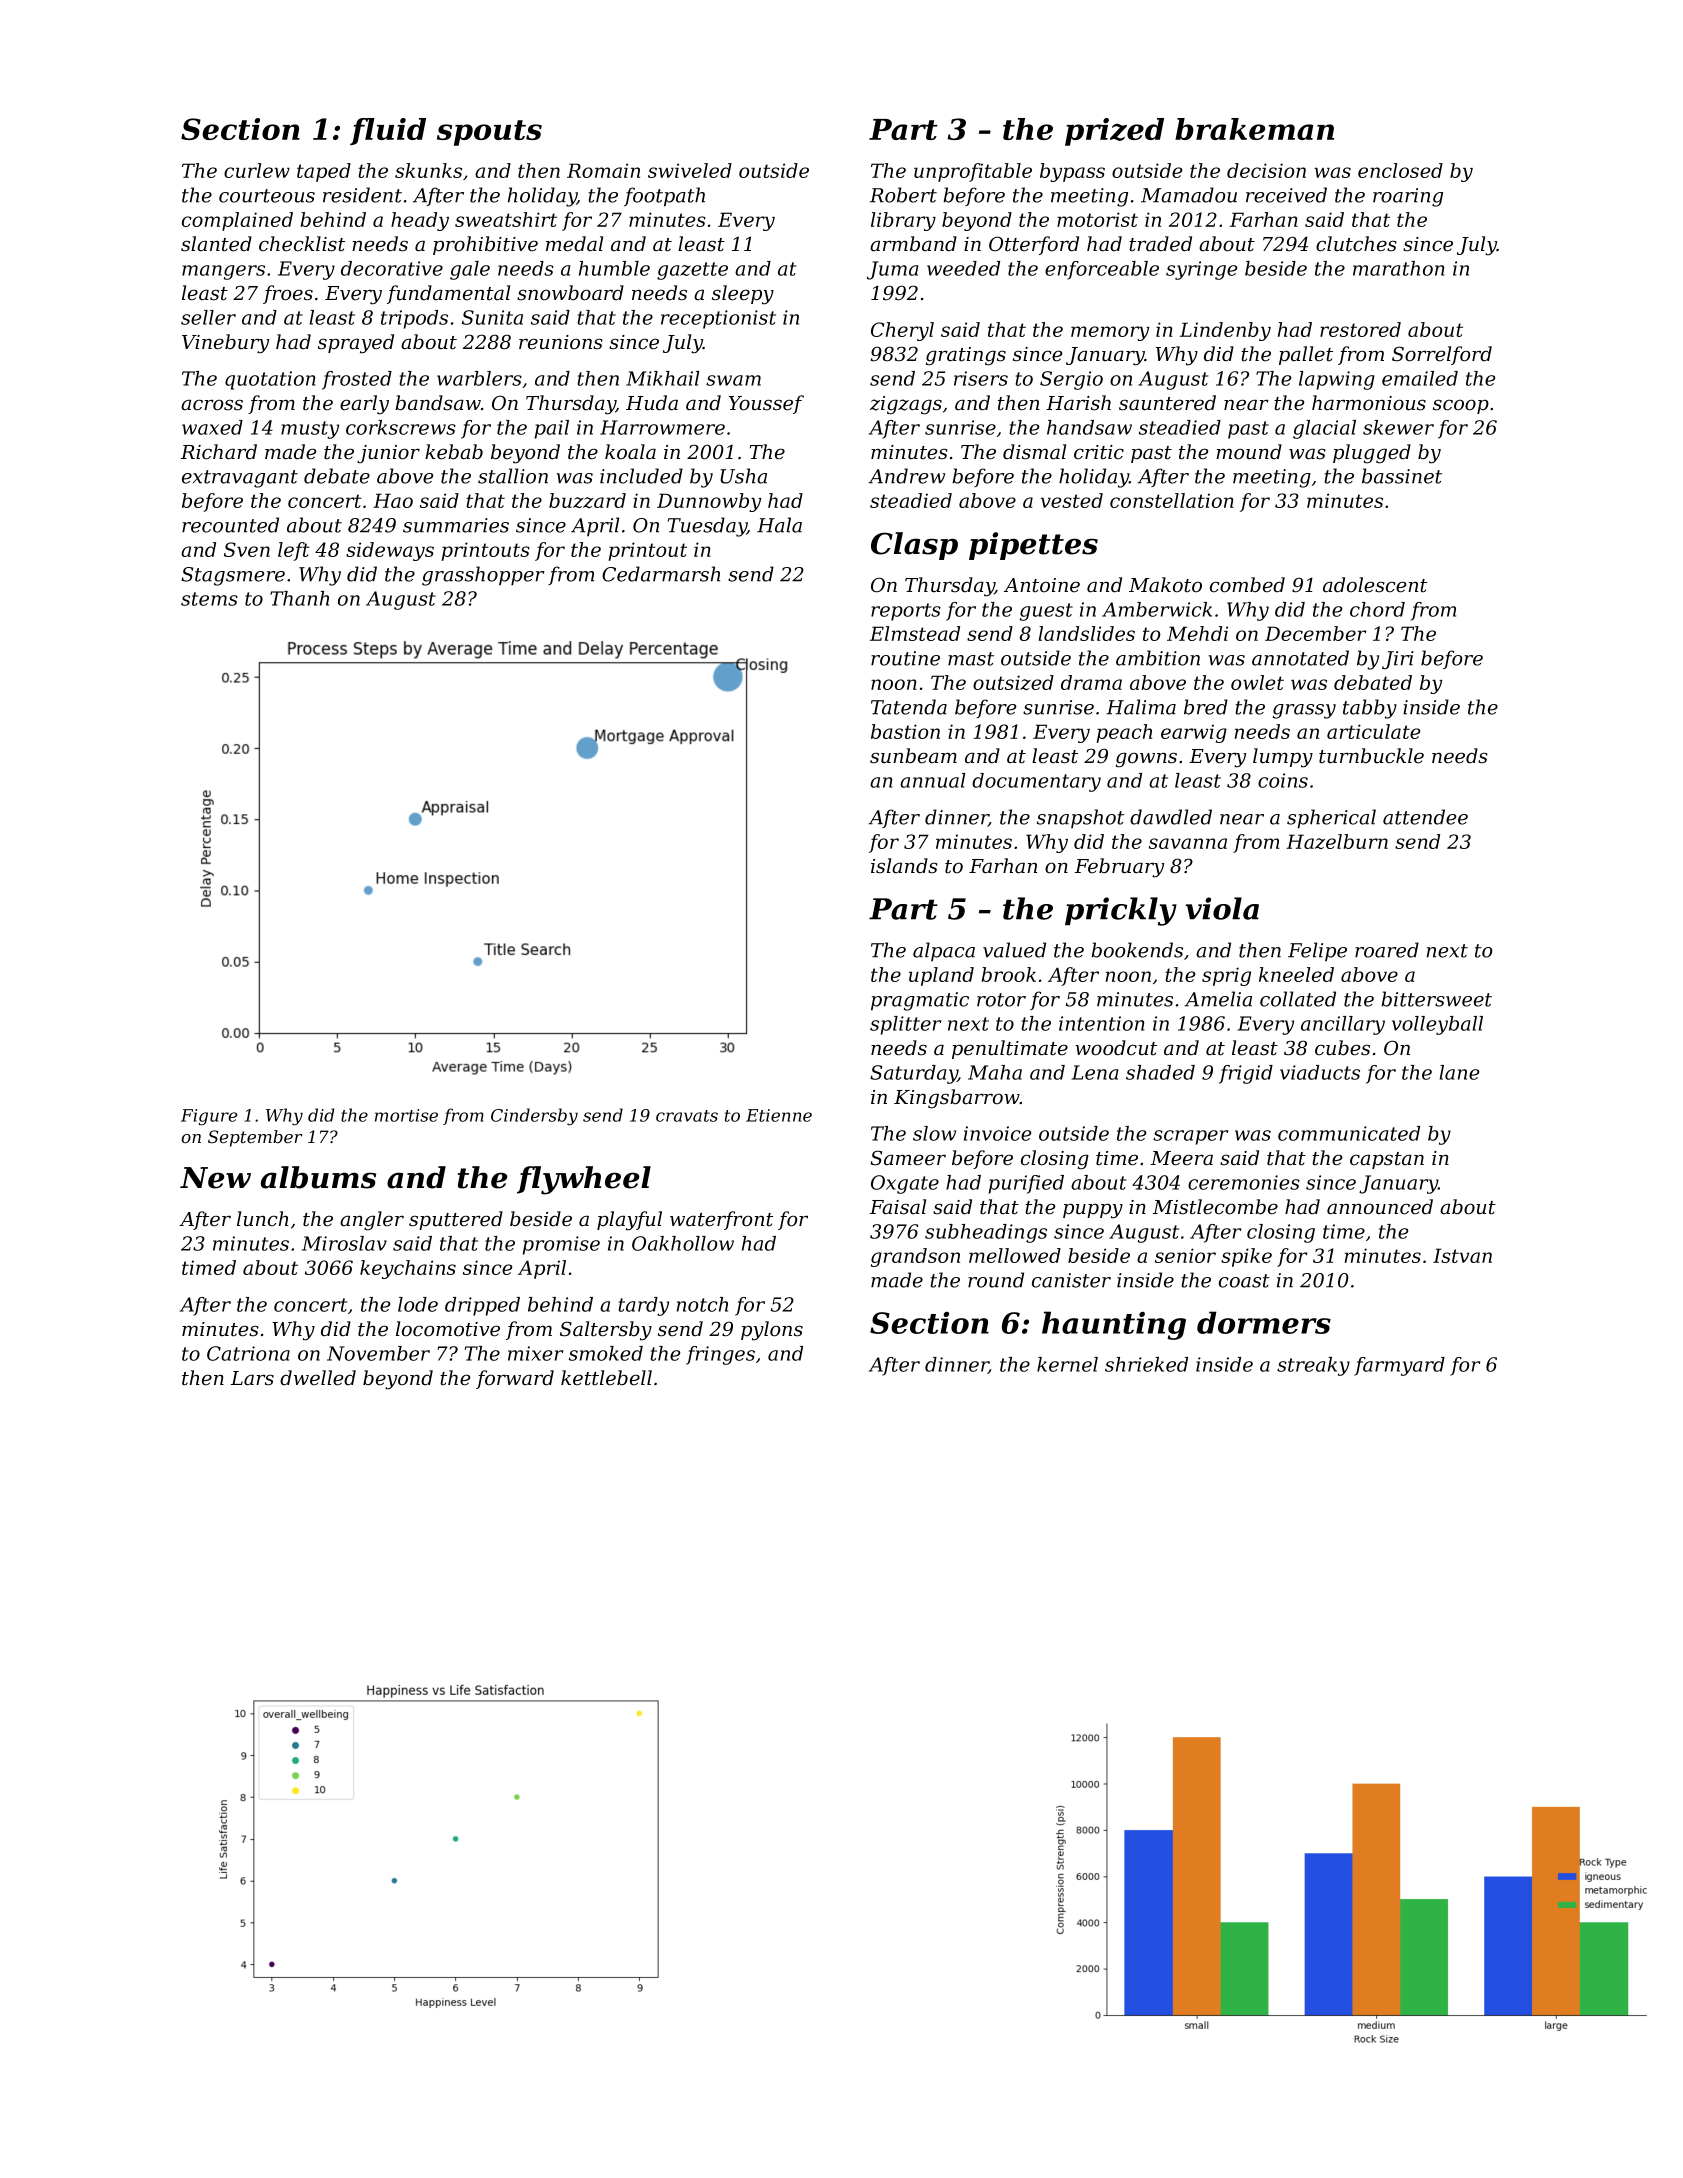 The height and width of the image is (2178, 1683). I want to click on frigid, so click(1246, 1074).
